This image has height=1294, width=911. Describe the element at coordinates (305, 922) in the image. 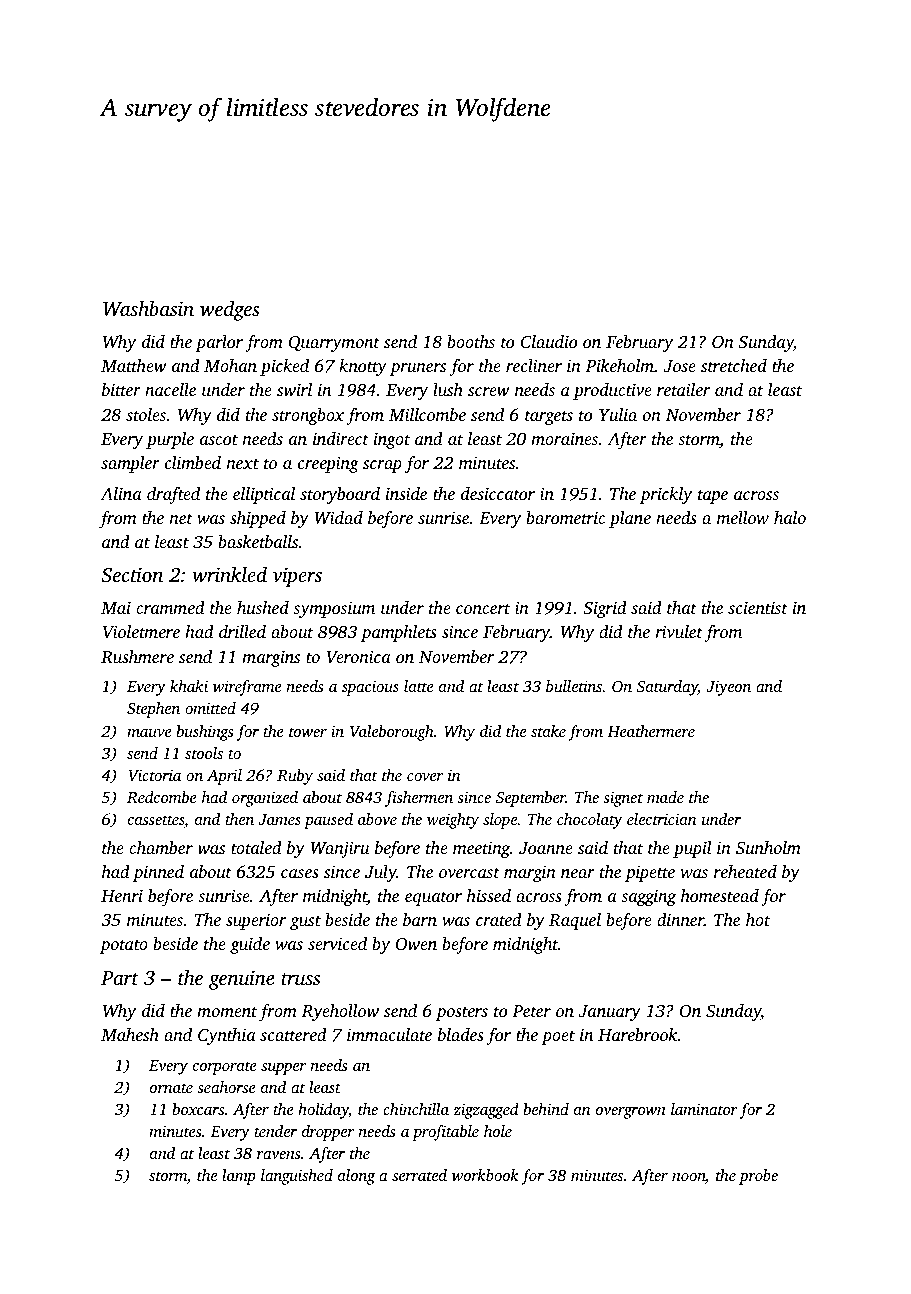

I see `gust` at that location.
